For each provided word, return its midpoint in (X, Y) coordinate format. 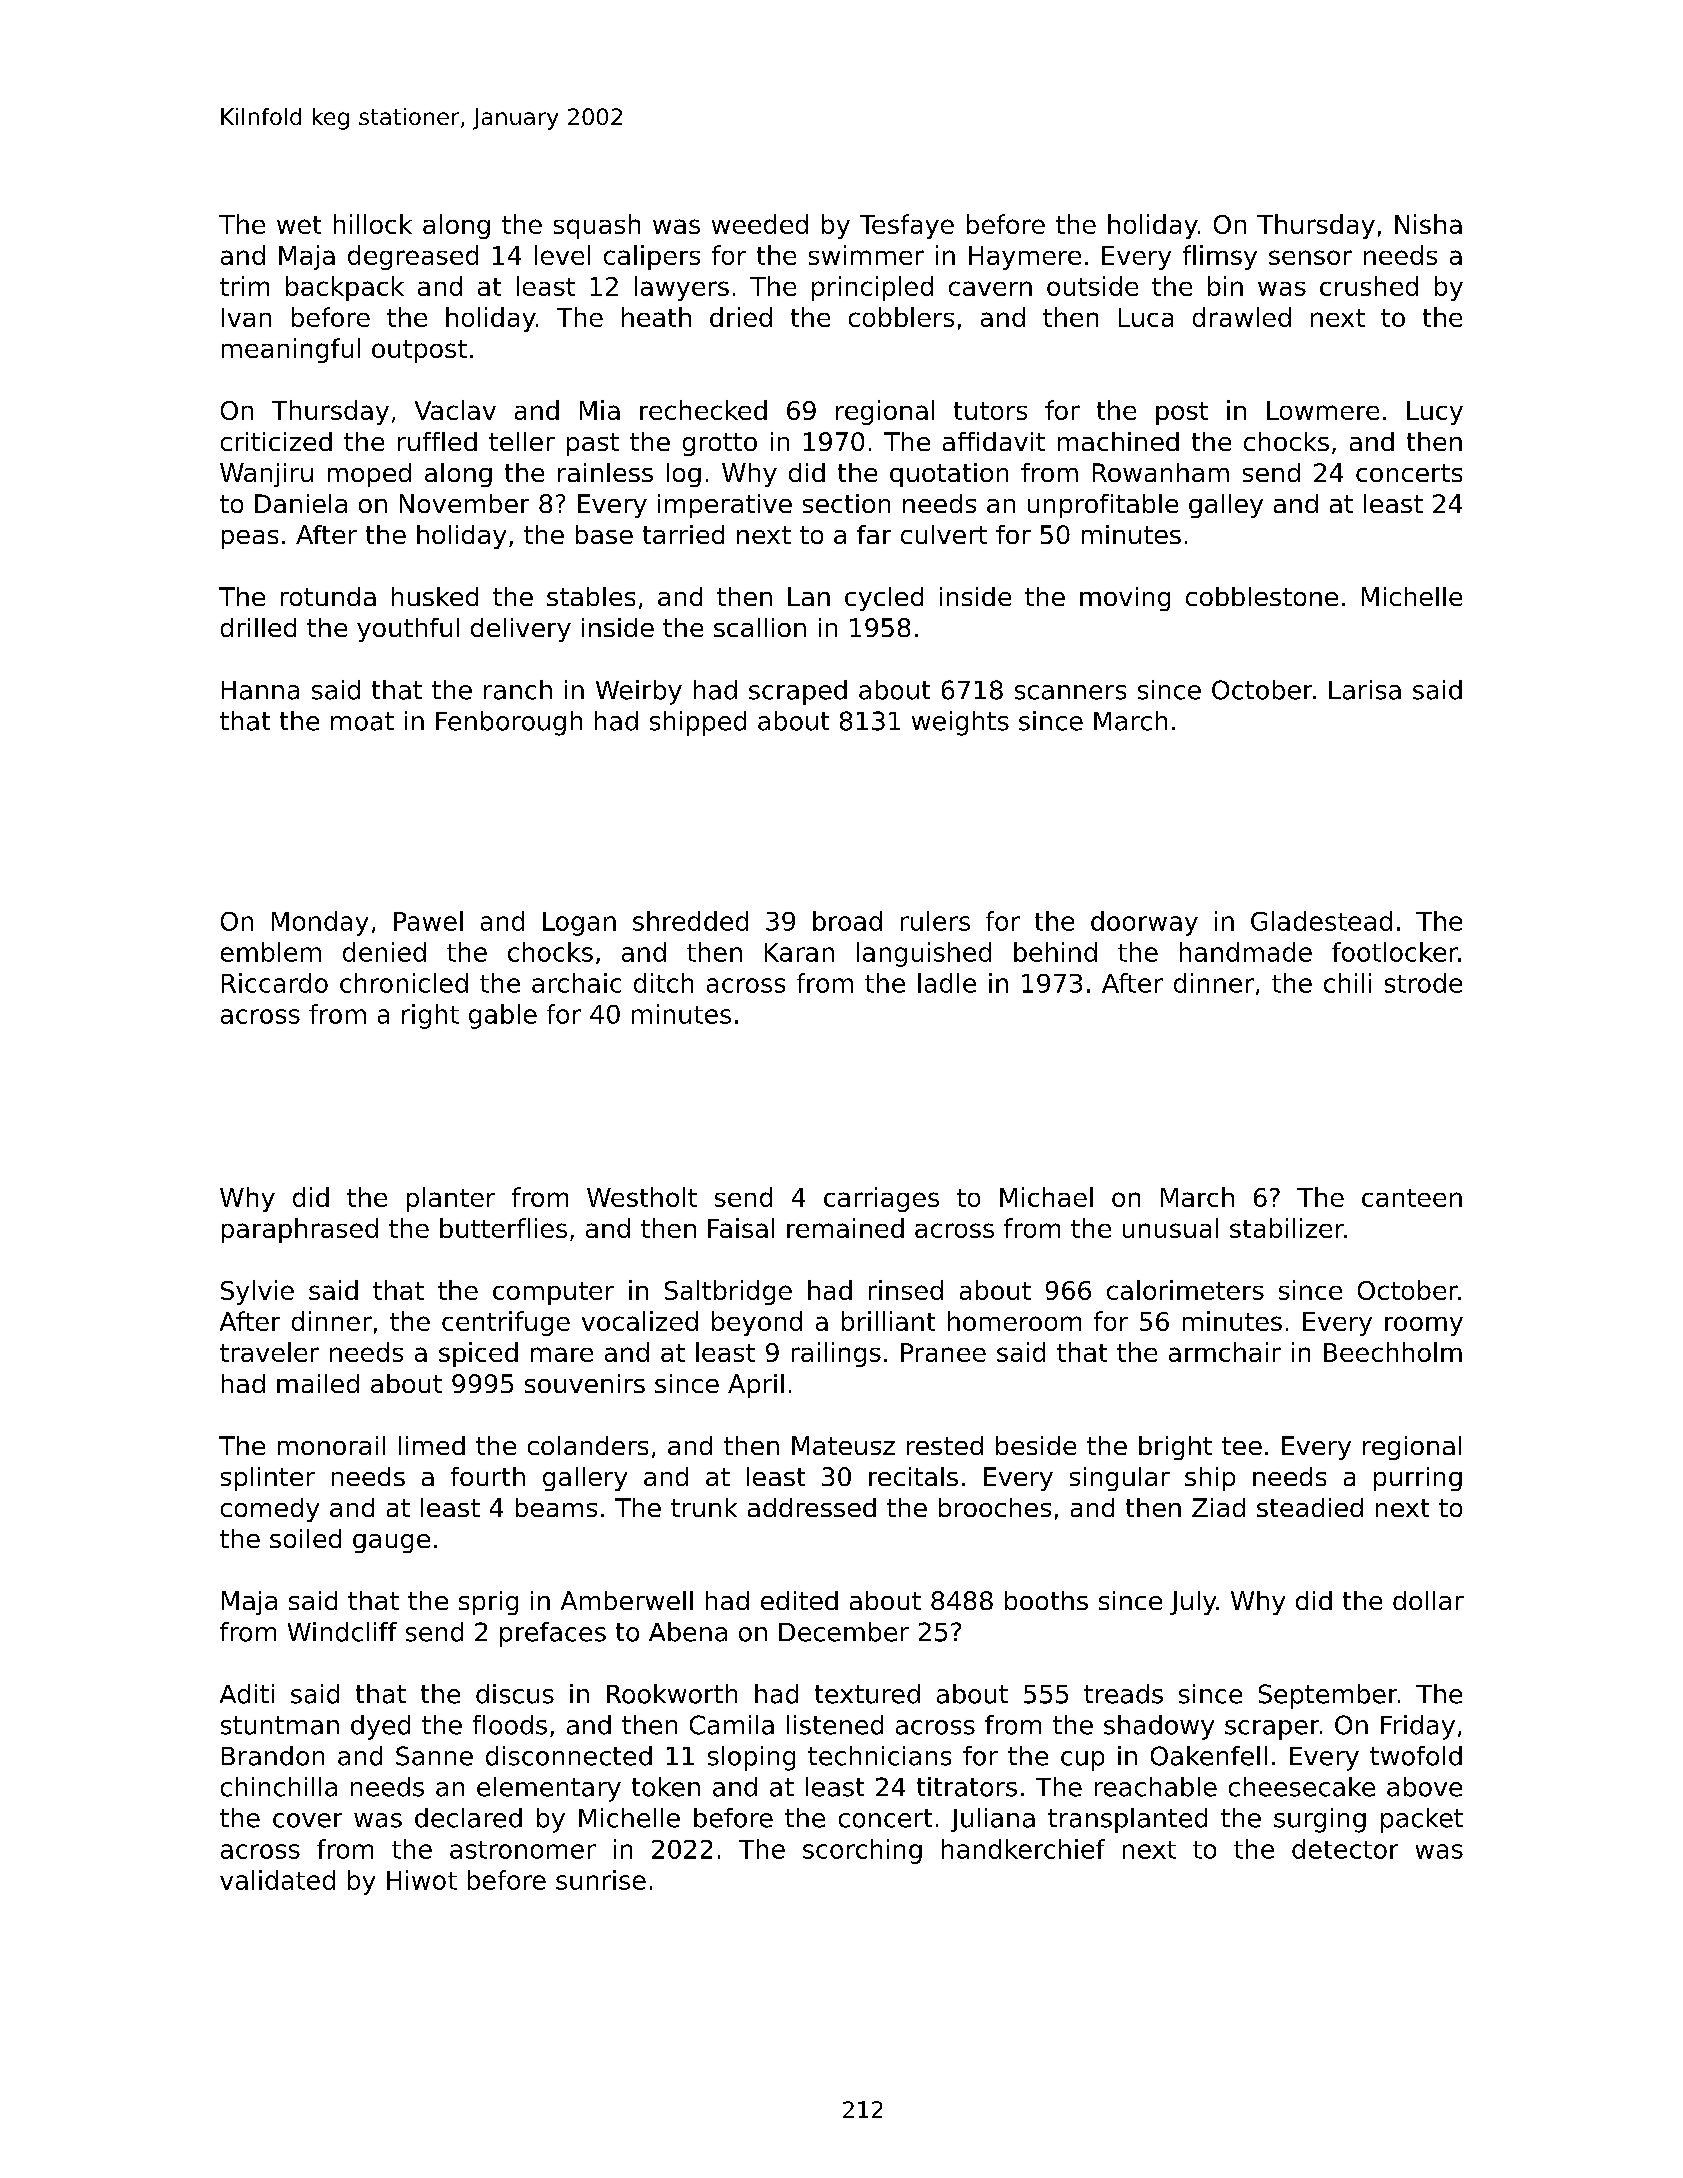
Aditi (247, 1694)
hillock (373, 224)
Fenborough (509, 723)
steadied (1310, 1507)
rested (945, 1445)
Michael (1046, 1197)
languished (924, 954)
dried (741, 317)
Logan (579, 924)
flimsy (1220, 257)
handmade (1246, 952)
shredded (690, 921)
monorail (331, 1445)
